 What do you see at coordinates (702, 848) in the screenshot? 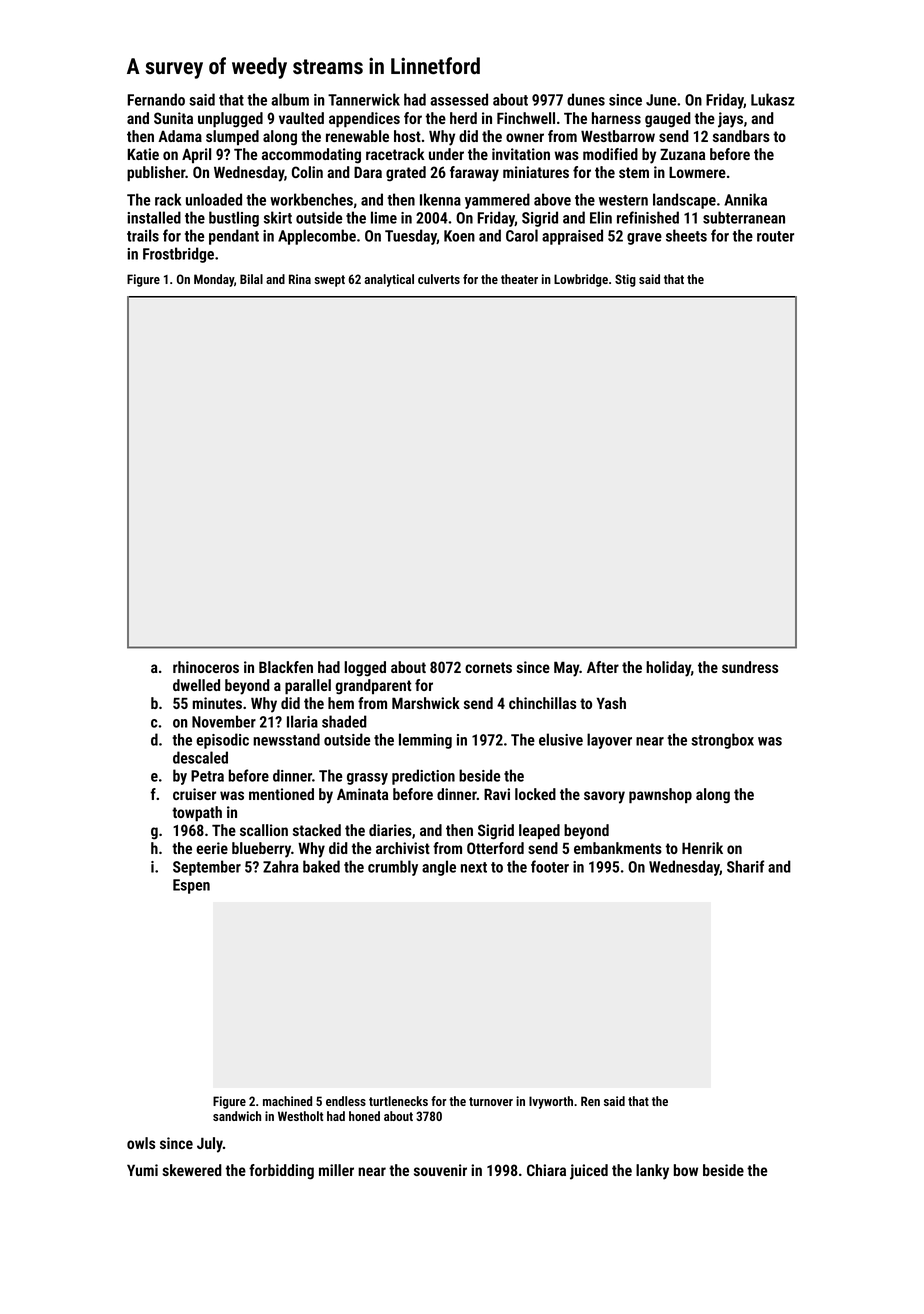
I see `Henrik` at bounding box center [702, 848].
